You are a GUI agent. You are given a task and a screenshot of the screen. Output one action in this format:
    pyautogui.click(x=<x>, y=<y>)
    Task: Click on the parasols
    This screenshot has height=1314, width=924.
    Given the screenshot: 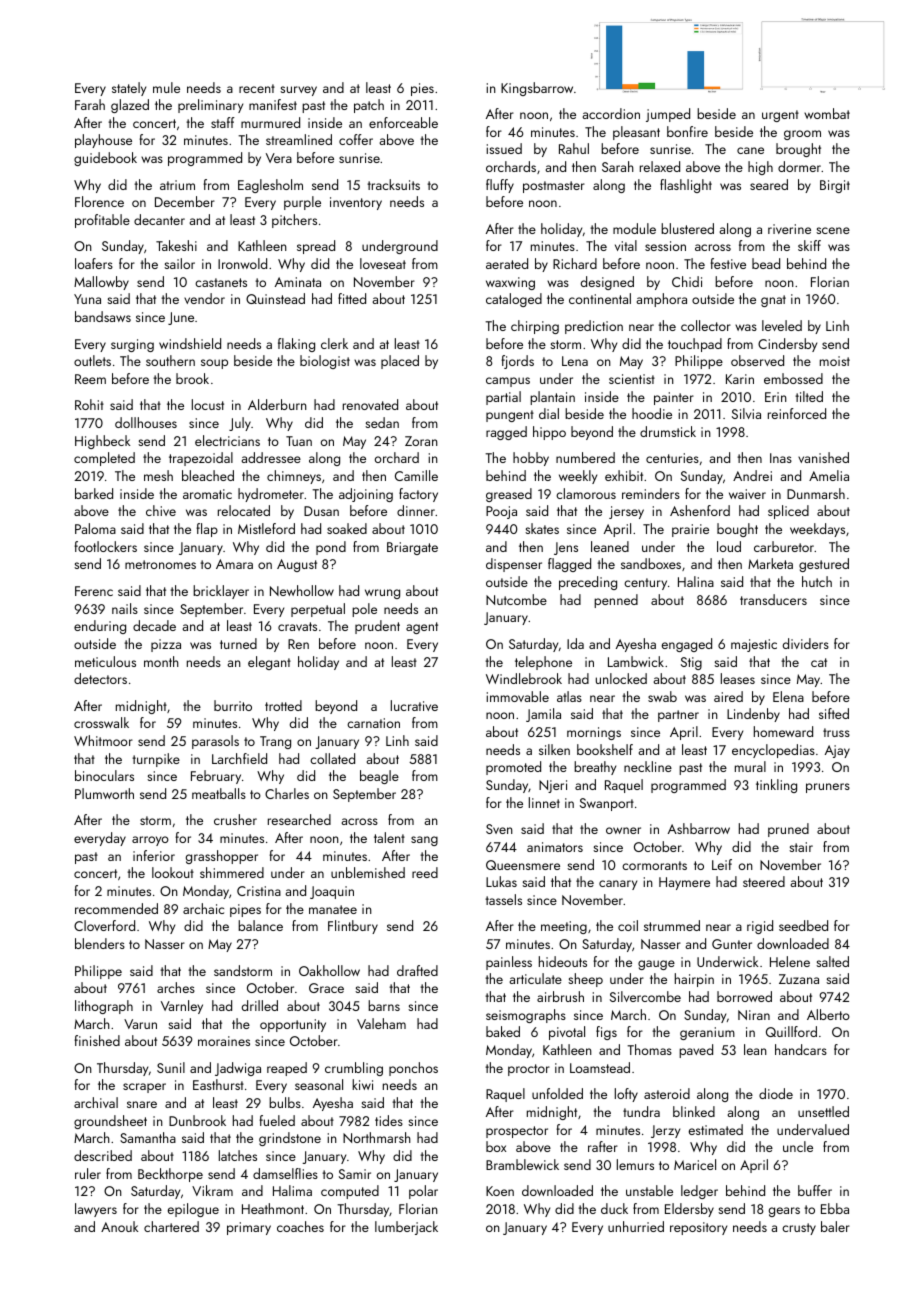 What is the action you would take?
    pyautogui.click(x=215, y=742)
